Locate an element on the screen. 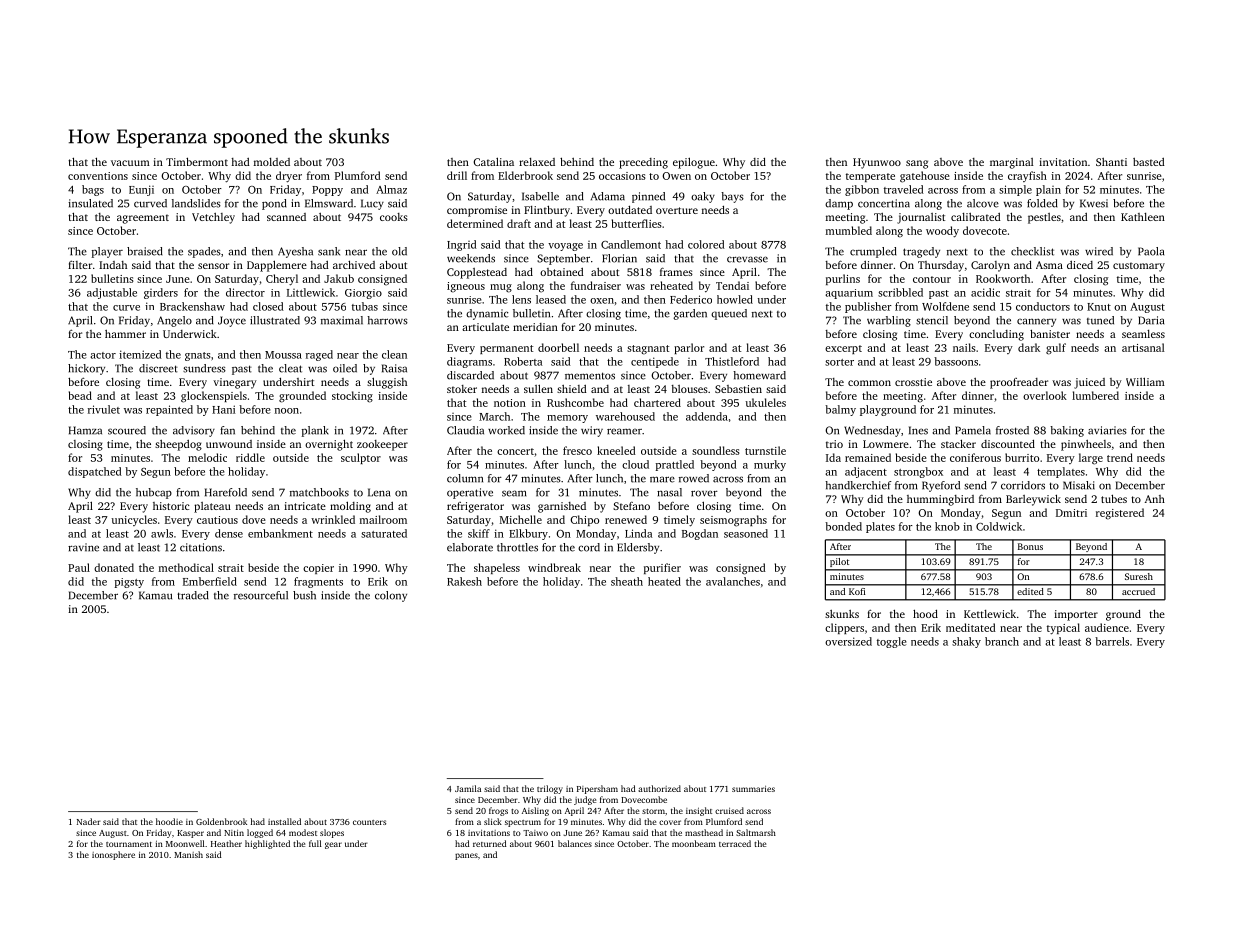  terraced is located at coordinates (735, 843).
